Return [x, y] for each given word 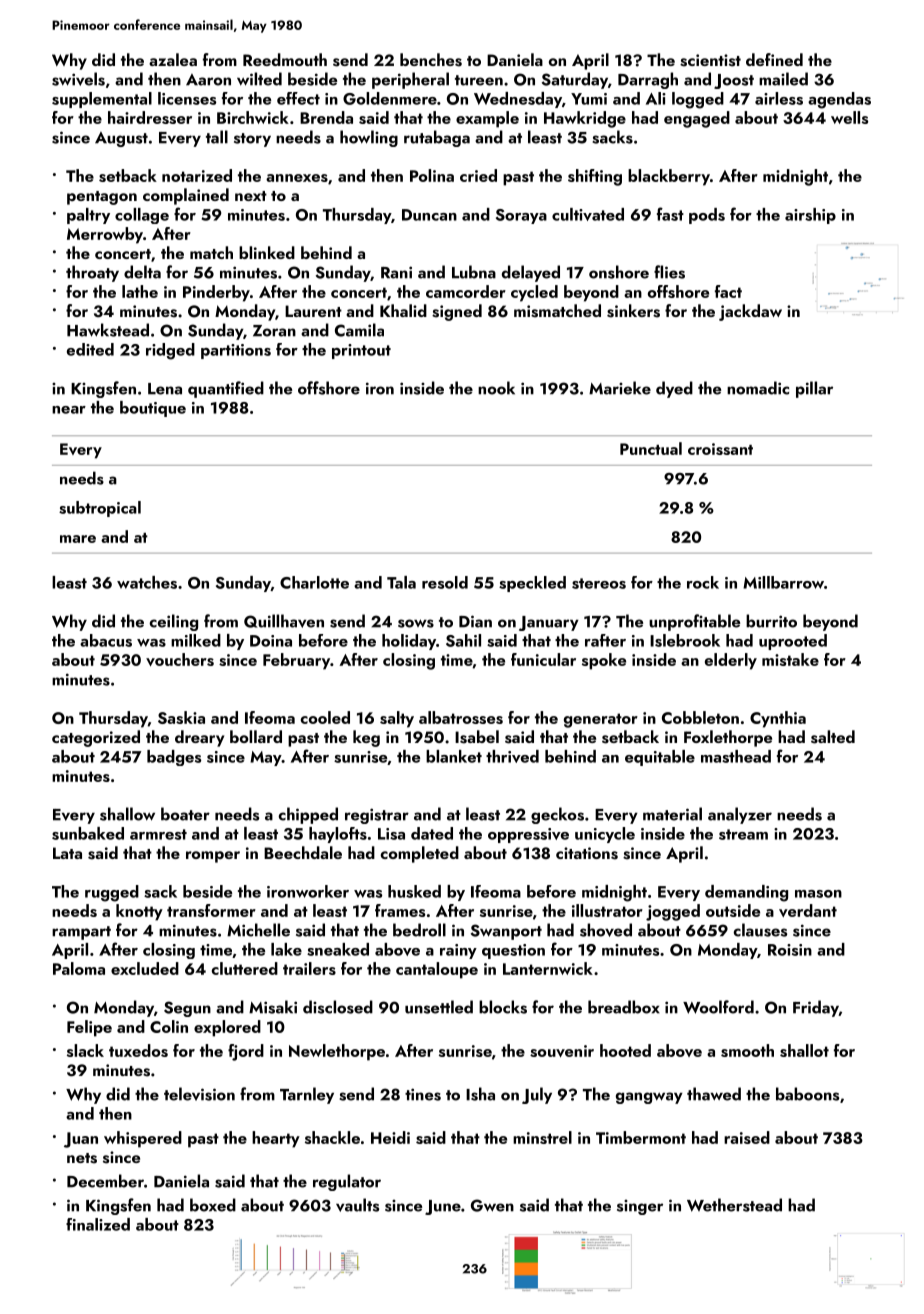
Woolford [718, 1007]
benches [431, 60]
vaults [357, 1205]
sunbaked [88, 833]
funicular [543, 659]
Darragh [648, 80]
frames [400, 910]
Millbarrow [783, 582]
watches [147, 582]
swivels [78, 79]
